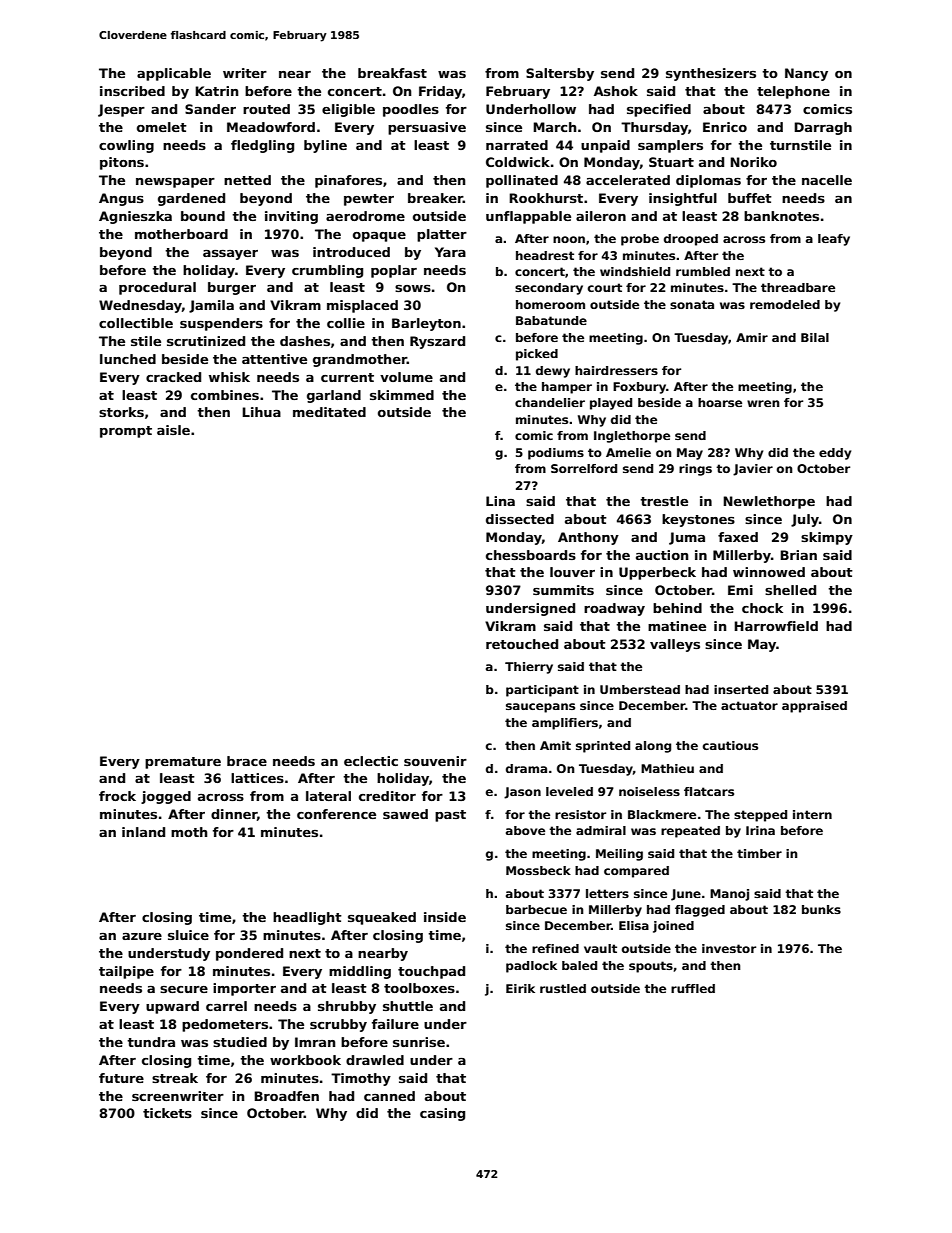 This screenshot has height=1233, width=952. Describe the element at coordinates (126, 432) in the screenshot. I see `prompt` at that location.
